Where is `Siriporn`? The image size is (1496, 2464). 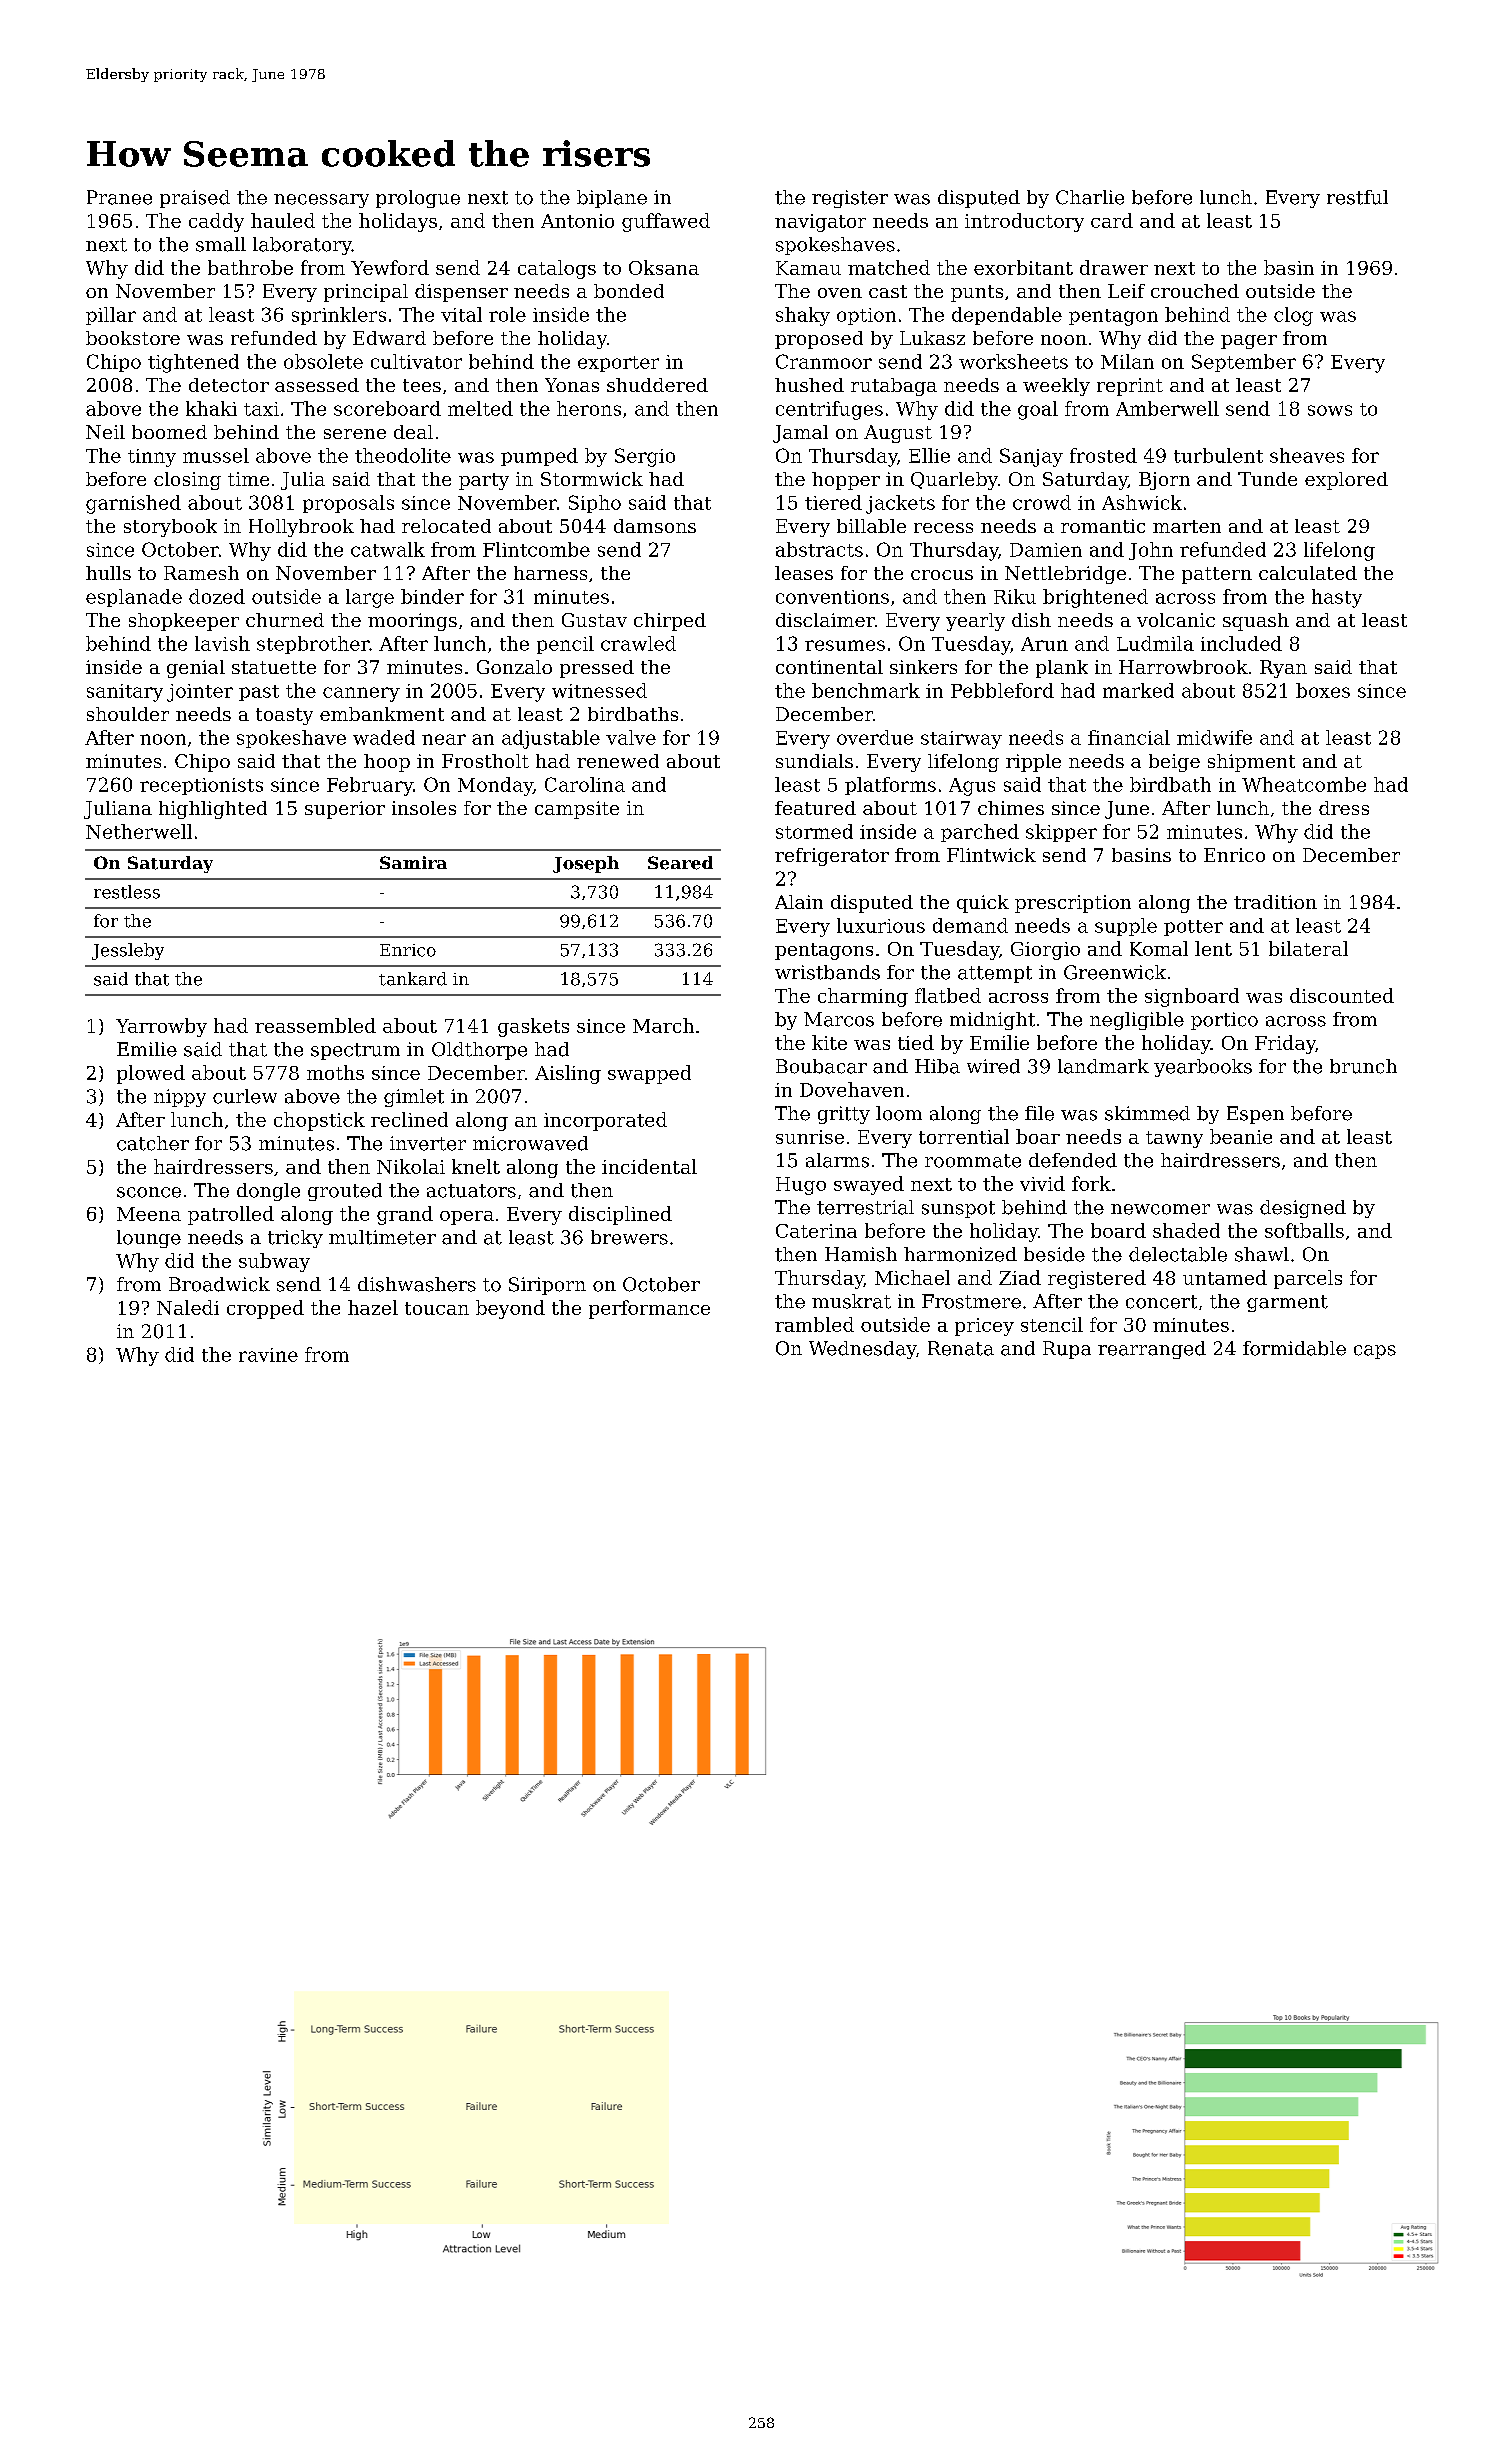 Siriporn is located at coordinates (547, 1286).
